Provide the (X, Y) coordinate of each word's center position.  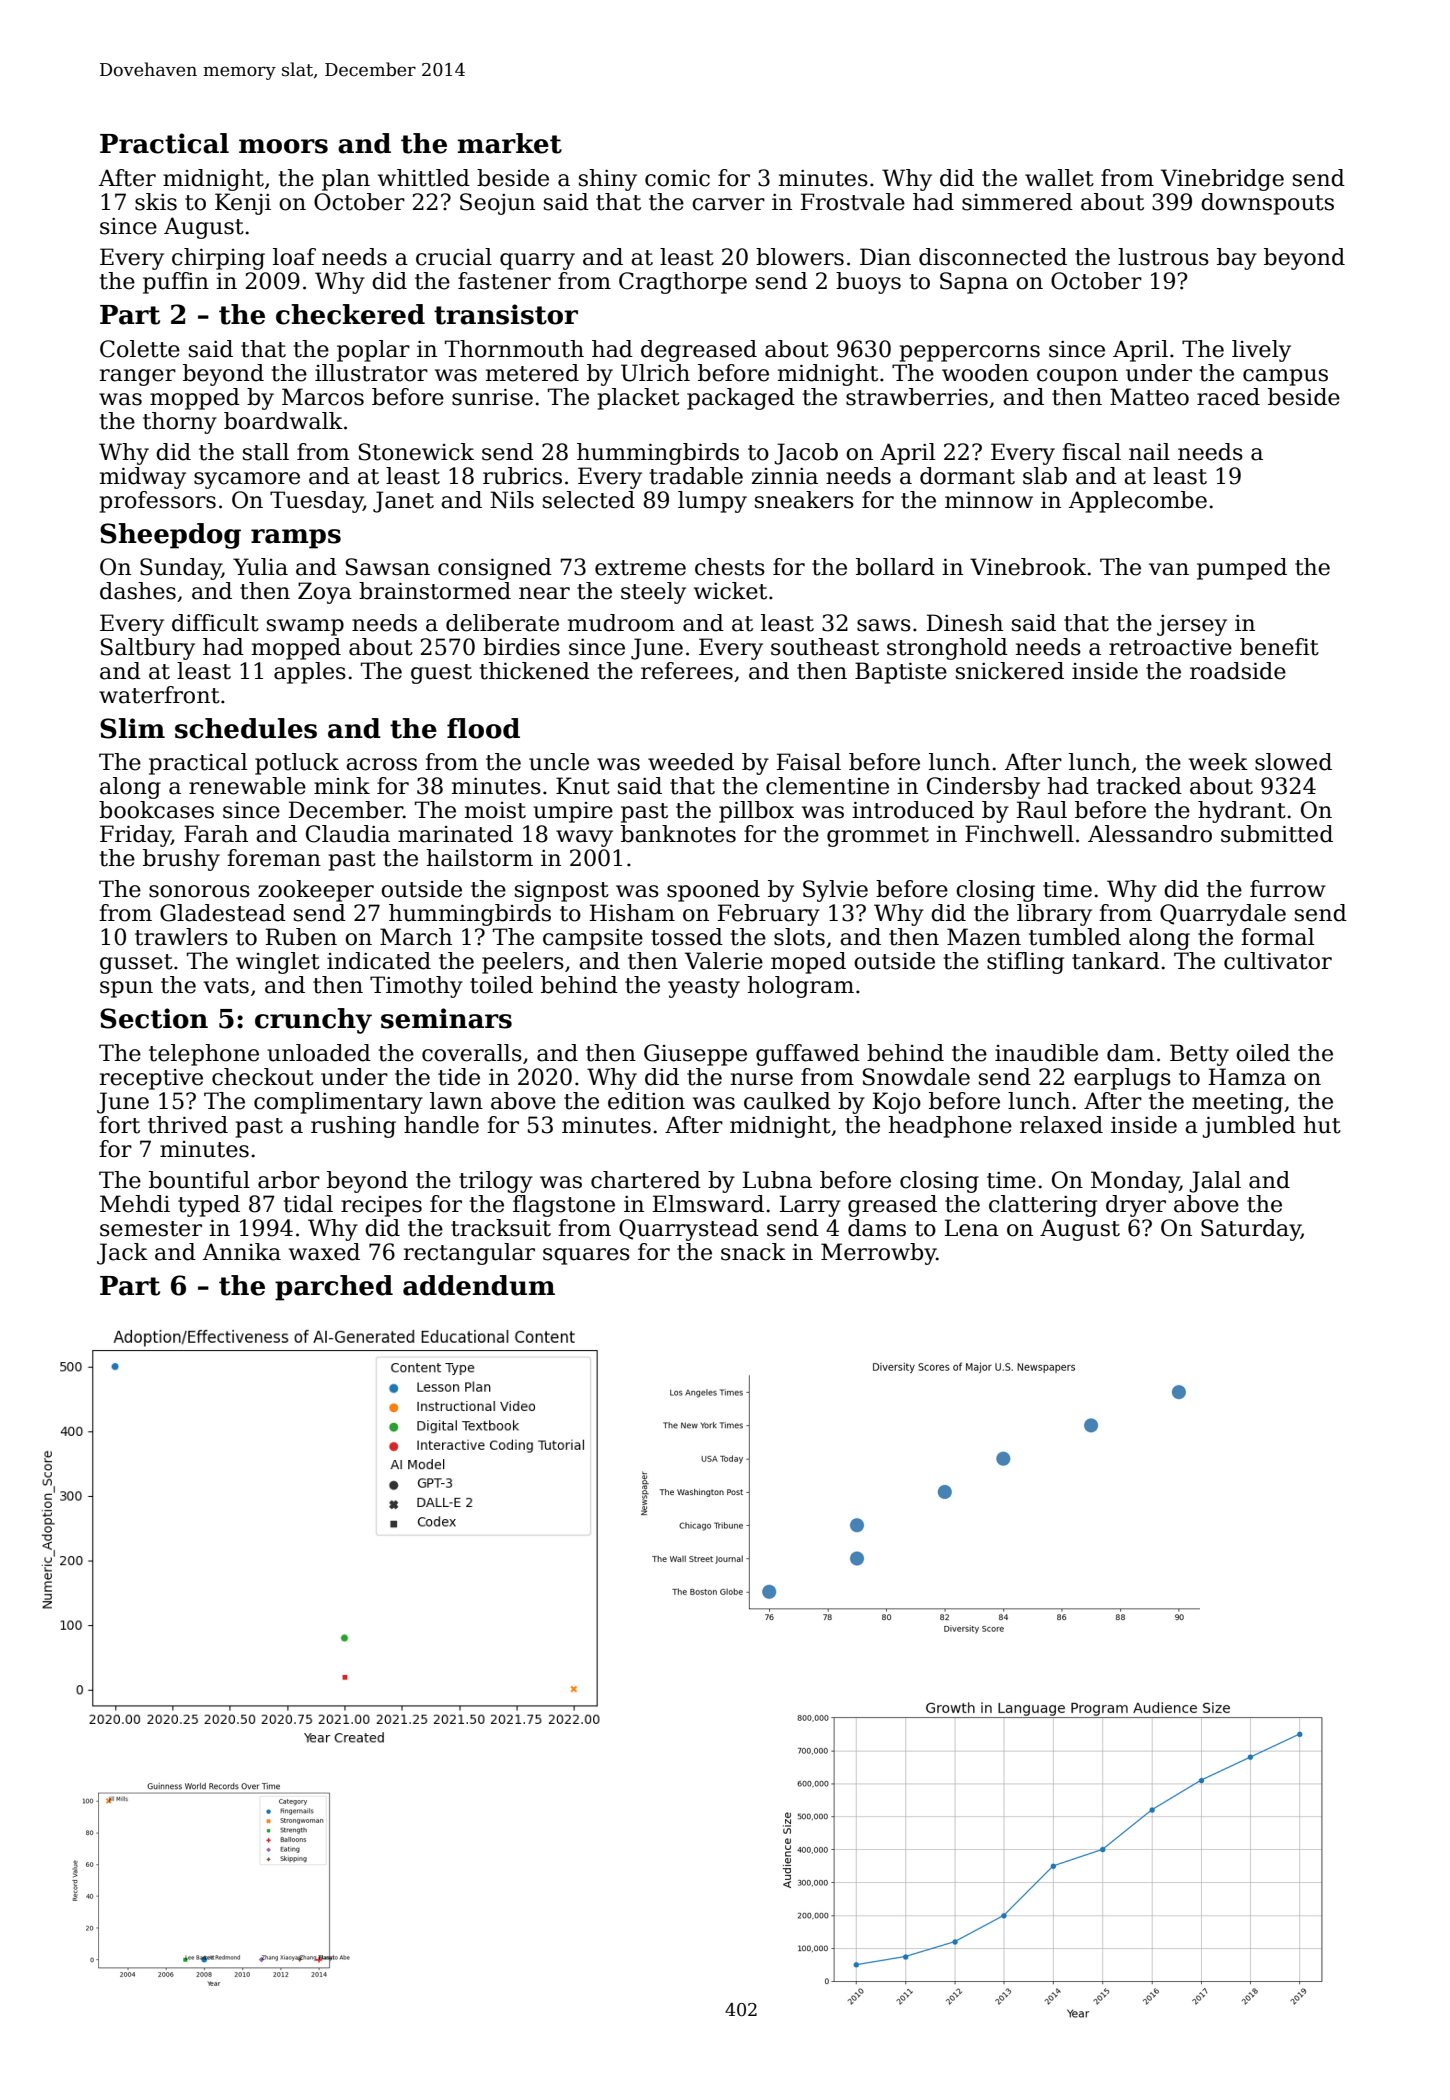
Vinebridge (1222, 180)
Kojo (897, 1103)
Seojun (497, 204)
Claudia (348, 834)
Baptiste (901, 673)
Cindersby (983, 788)
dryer (1136, 1206)
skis (156, 202)
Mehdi (135, 1204)
